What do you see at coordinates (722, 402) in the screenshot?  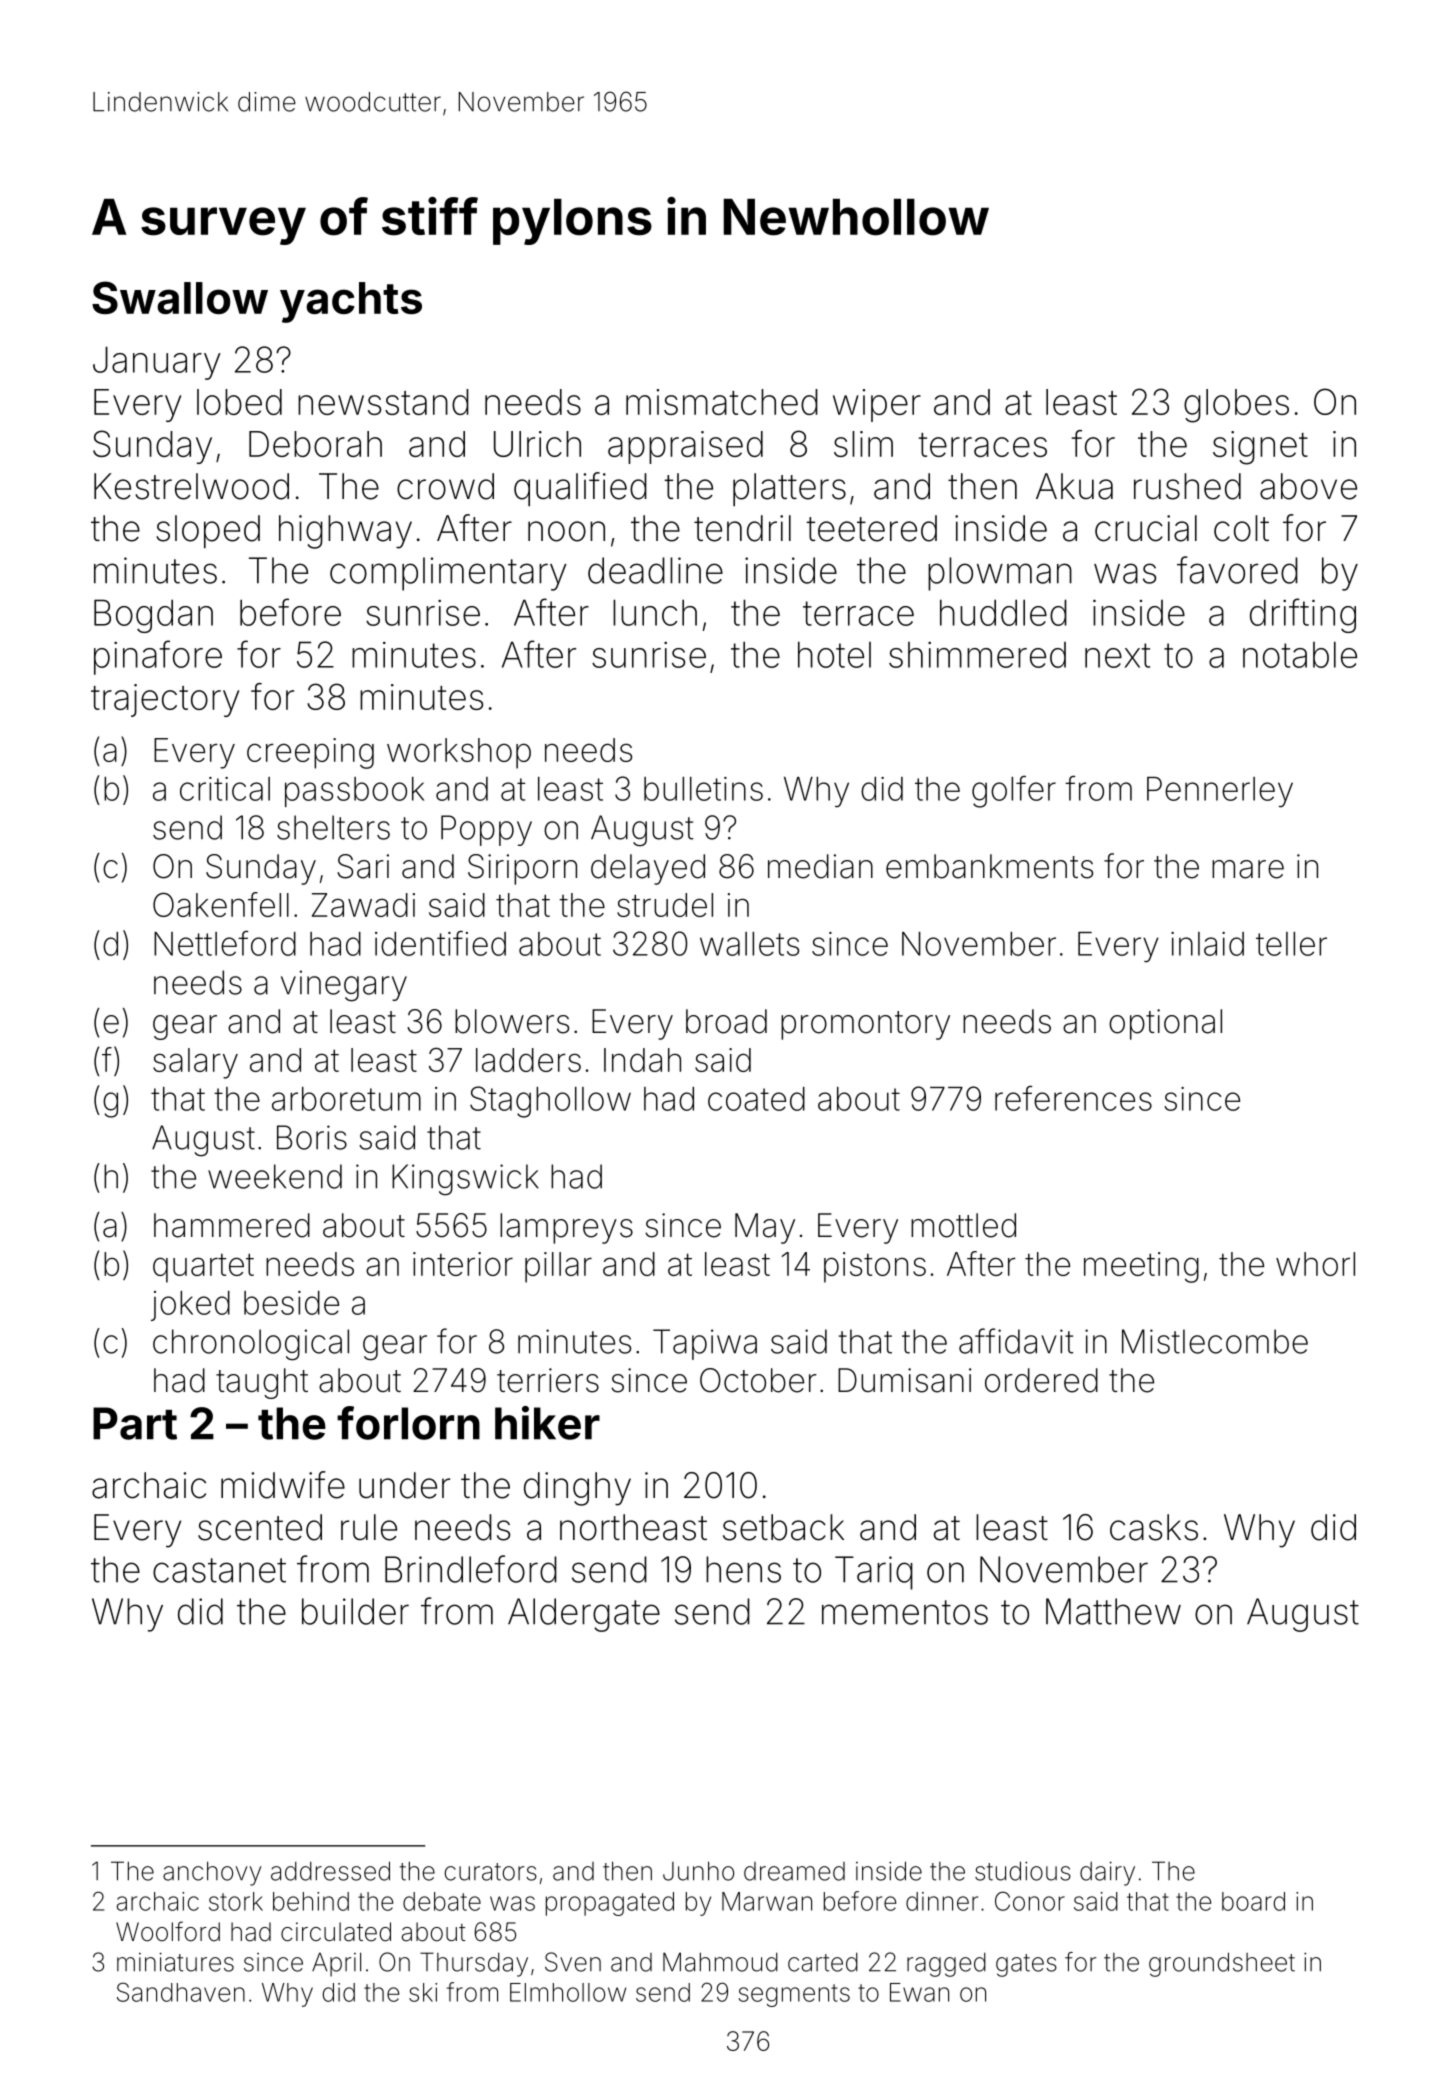 I see `mismatched` at bounding box center [722, 402].
